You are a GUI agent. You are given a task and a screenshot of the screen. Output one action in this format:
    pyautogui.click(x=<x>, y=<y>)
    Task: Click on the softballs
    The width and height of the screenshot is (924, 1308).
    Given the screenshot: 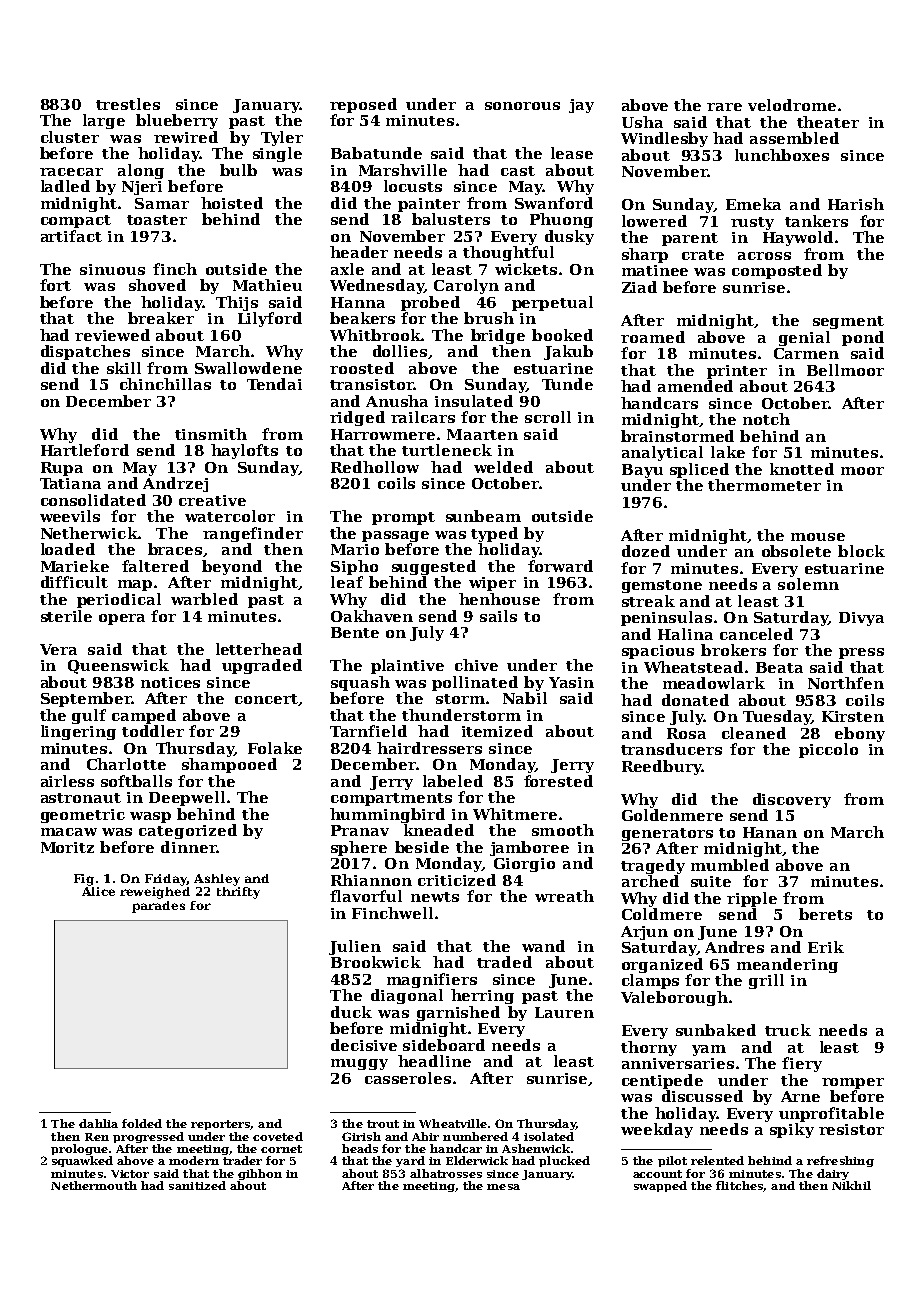 What is the action you would take?
    pyautogui.click(x=136, y=781)
